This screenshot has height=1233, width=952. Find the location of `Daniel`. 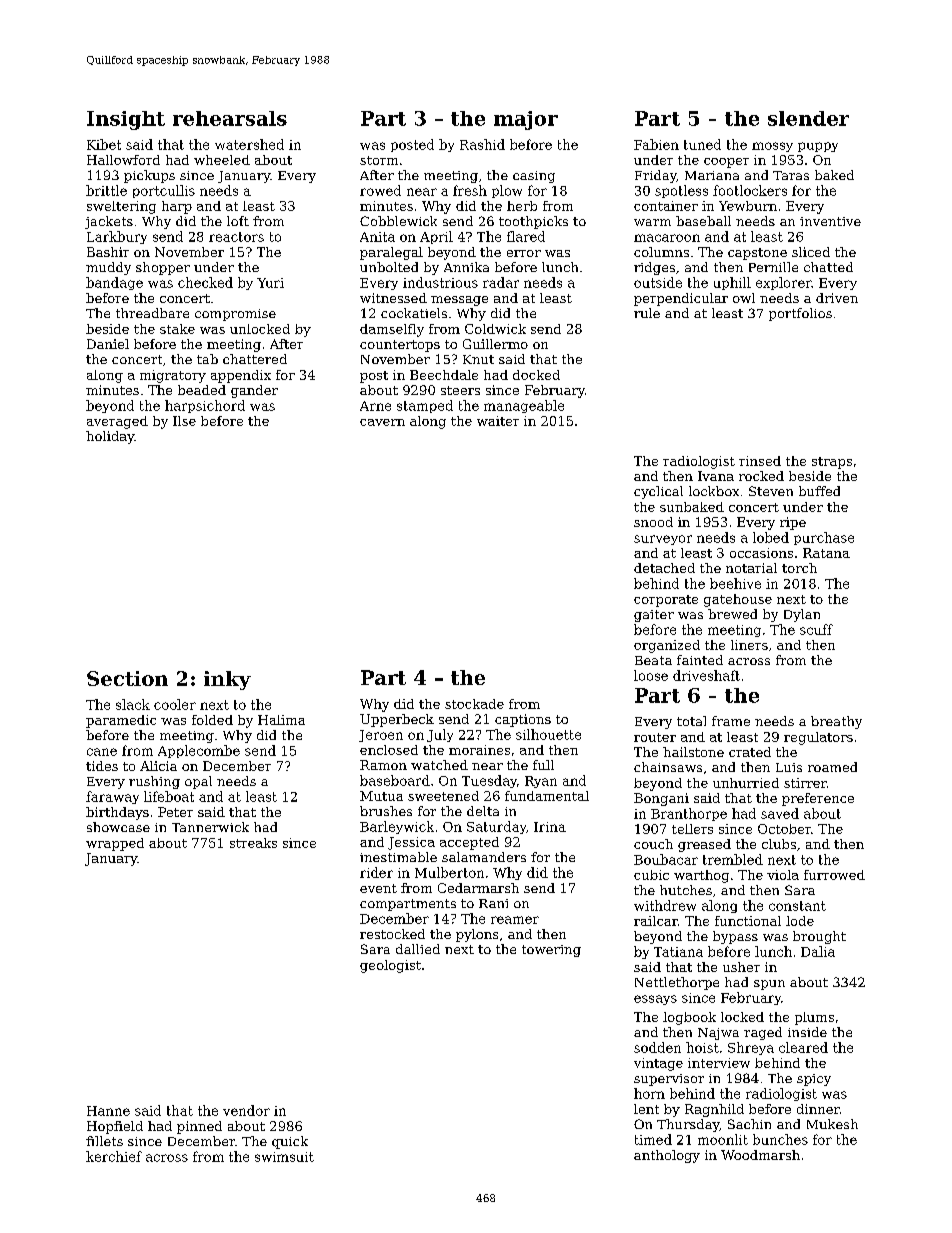

Daniel is located at coordinates (108, 344).
